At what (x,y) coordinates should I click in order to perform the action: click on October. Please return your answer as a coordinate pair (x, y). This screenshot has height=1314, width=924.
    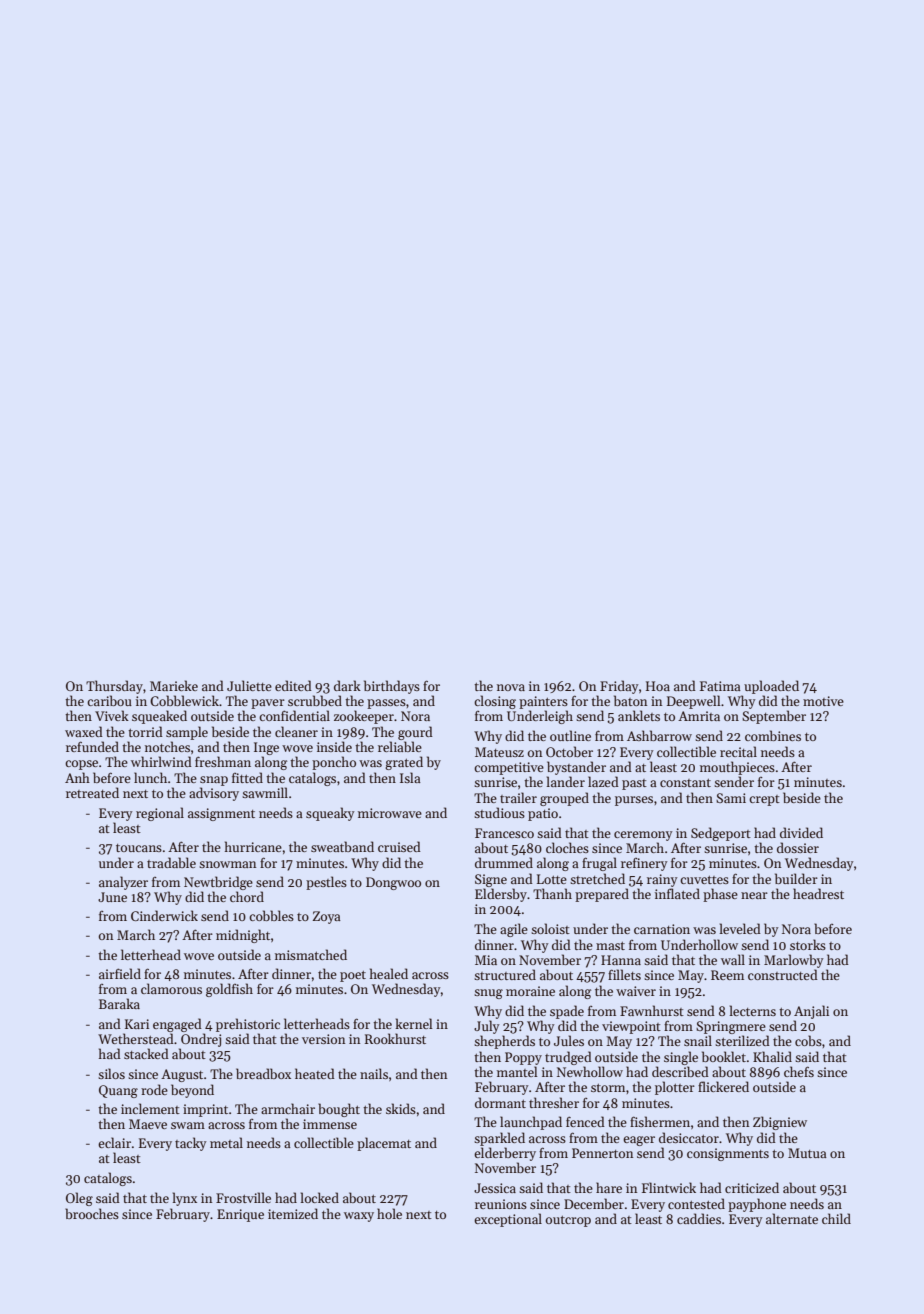
    Looking at the image, I should click on (569, 751).
